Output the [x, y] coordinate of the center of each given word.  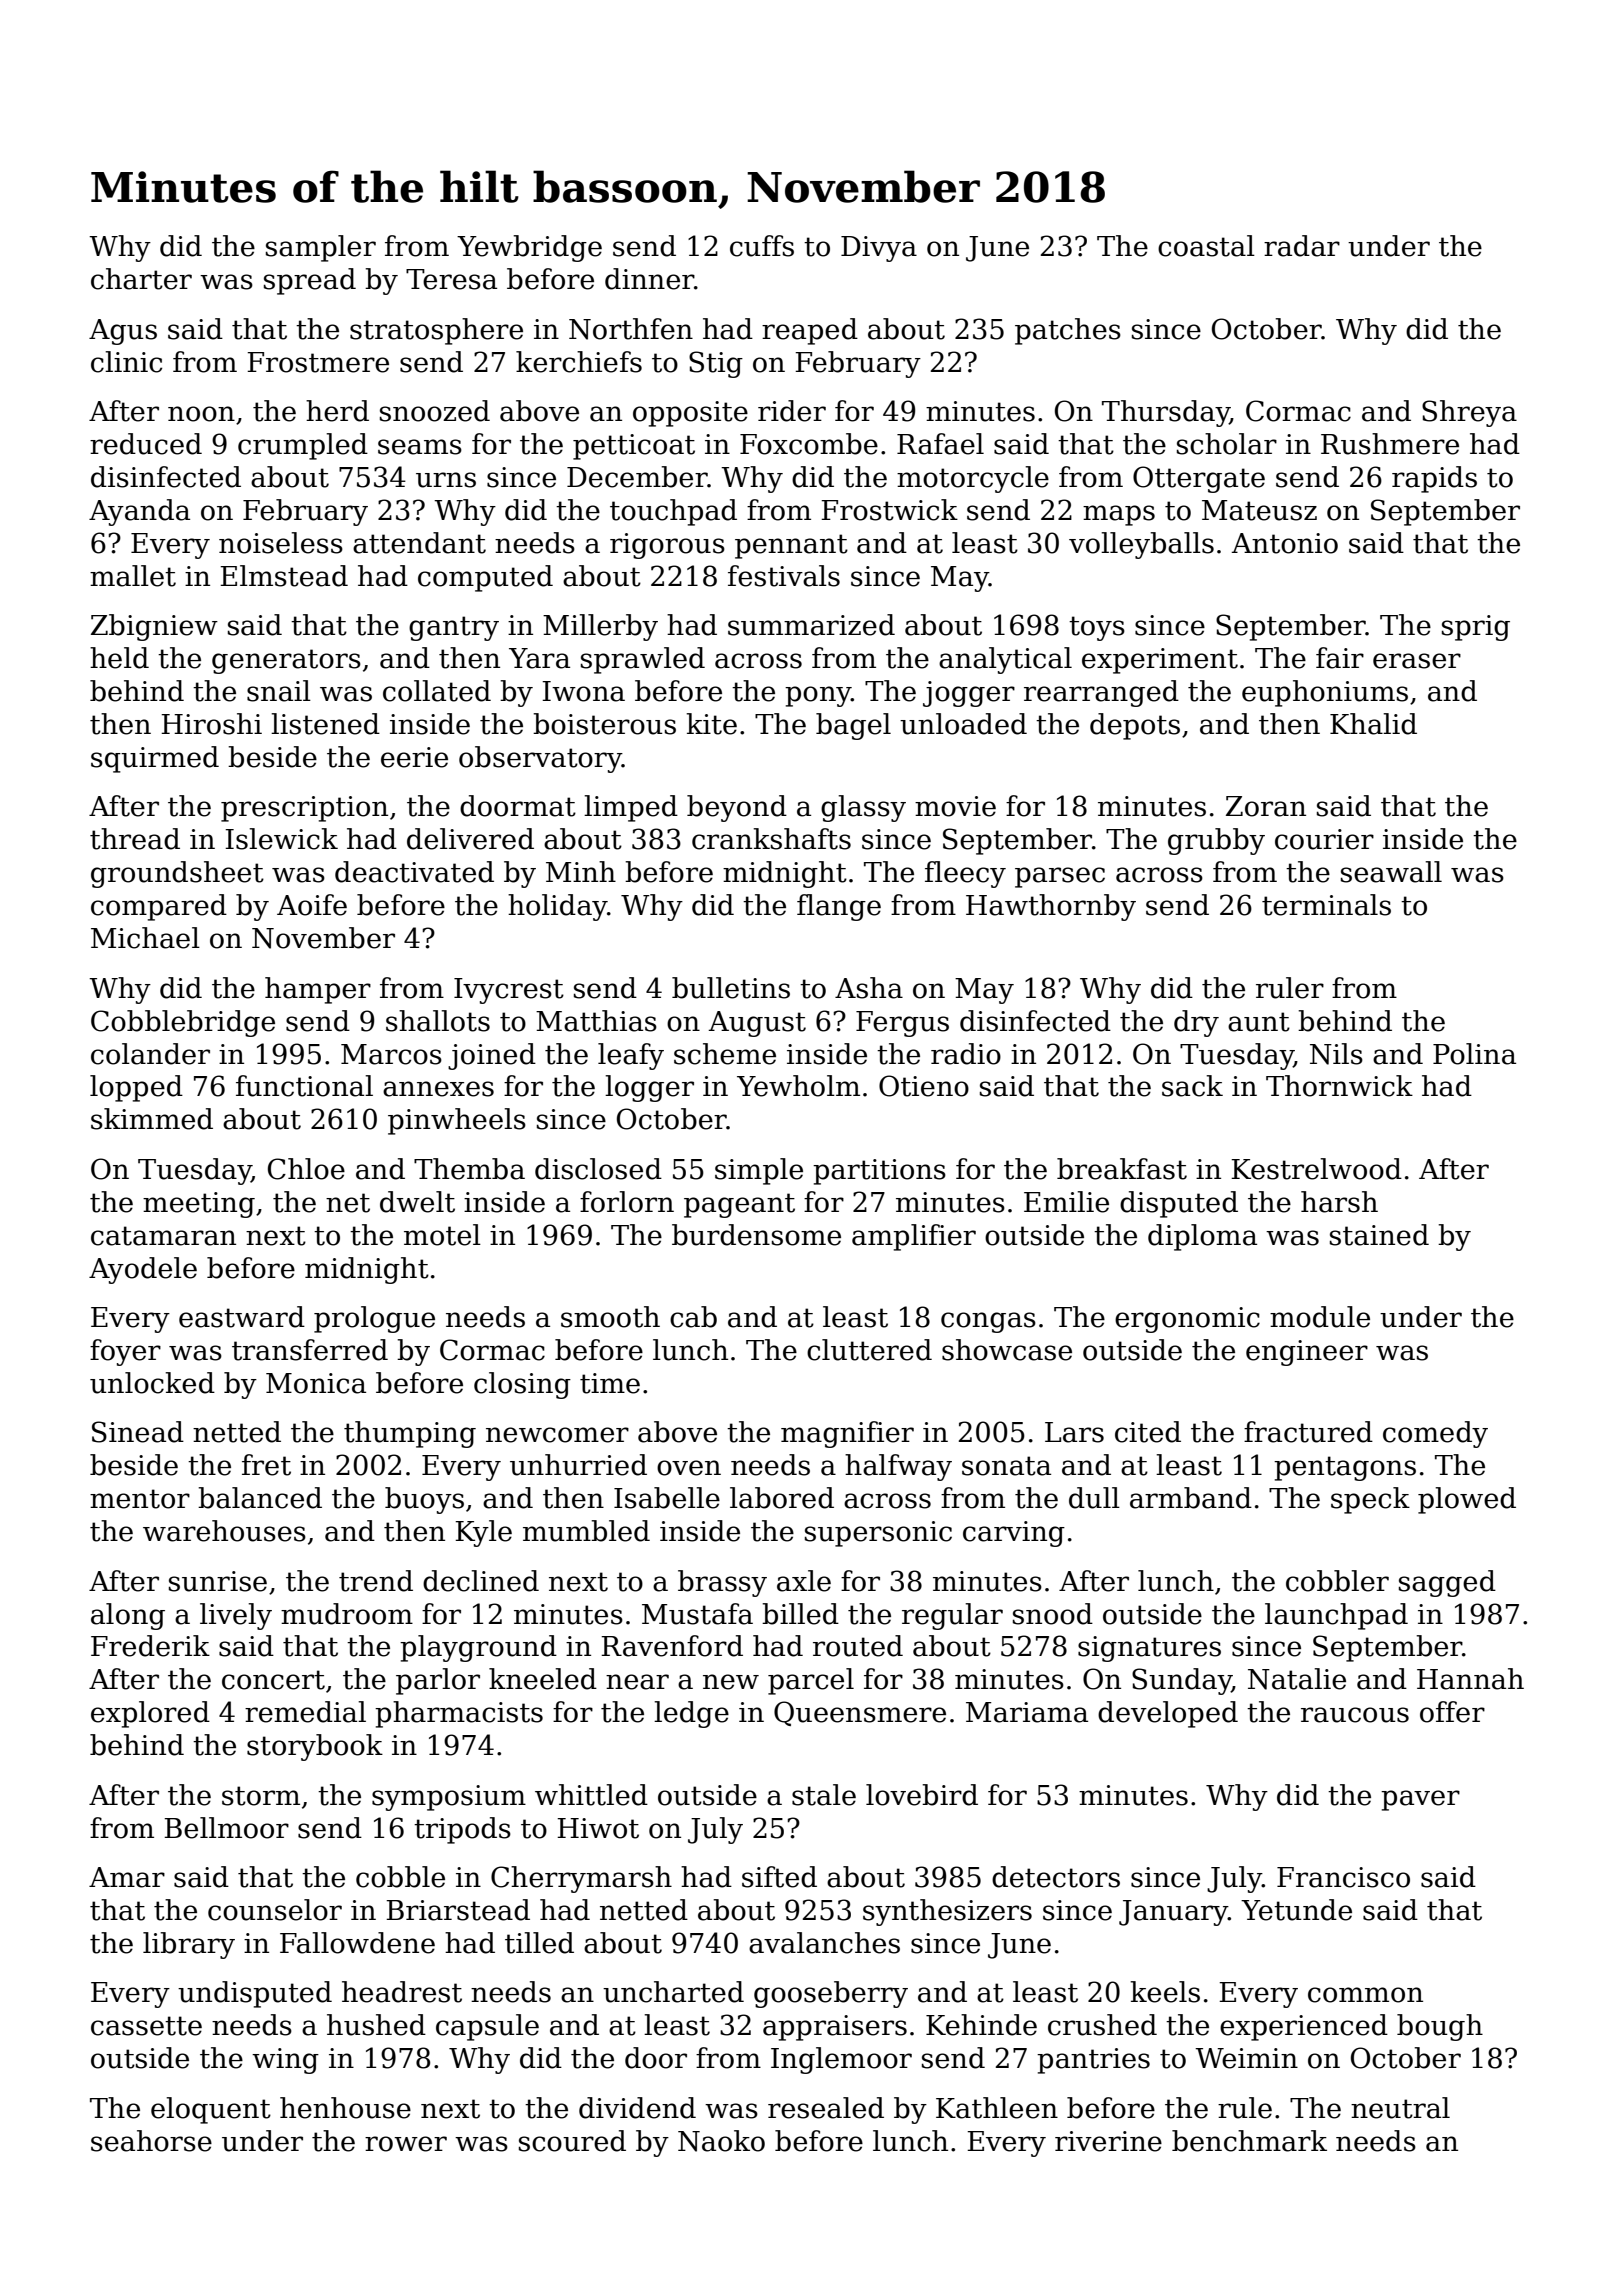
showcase [1007, 1350]
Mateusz [1259, 510]
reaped [810, 331]
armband [1191, 1498]
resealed [826, 2108]
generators [286, 661]
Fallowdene [357, 1943]
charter [141, 279]
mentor [140, 1499]
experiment [1160, 661]
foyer [125, 1352]
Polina [1474, 1054]
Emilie [1066, 1202]
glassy [863, 808]
